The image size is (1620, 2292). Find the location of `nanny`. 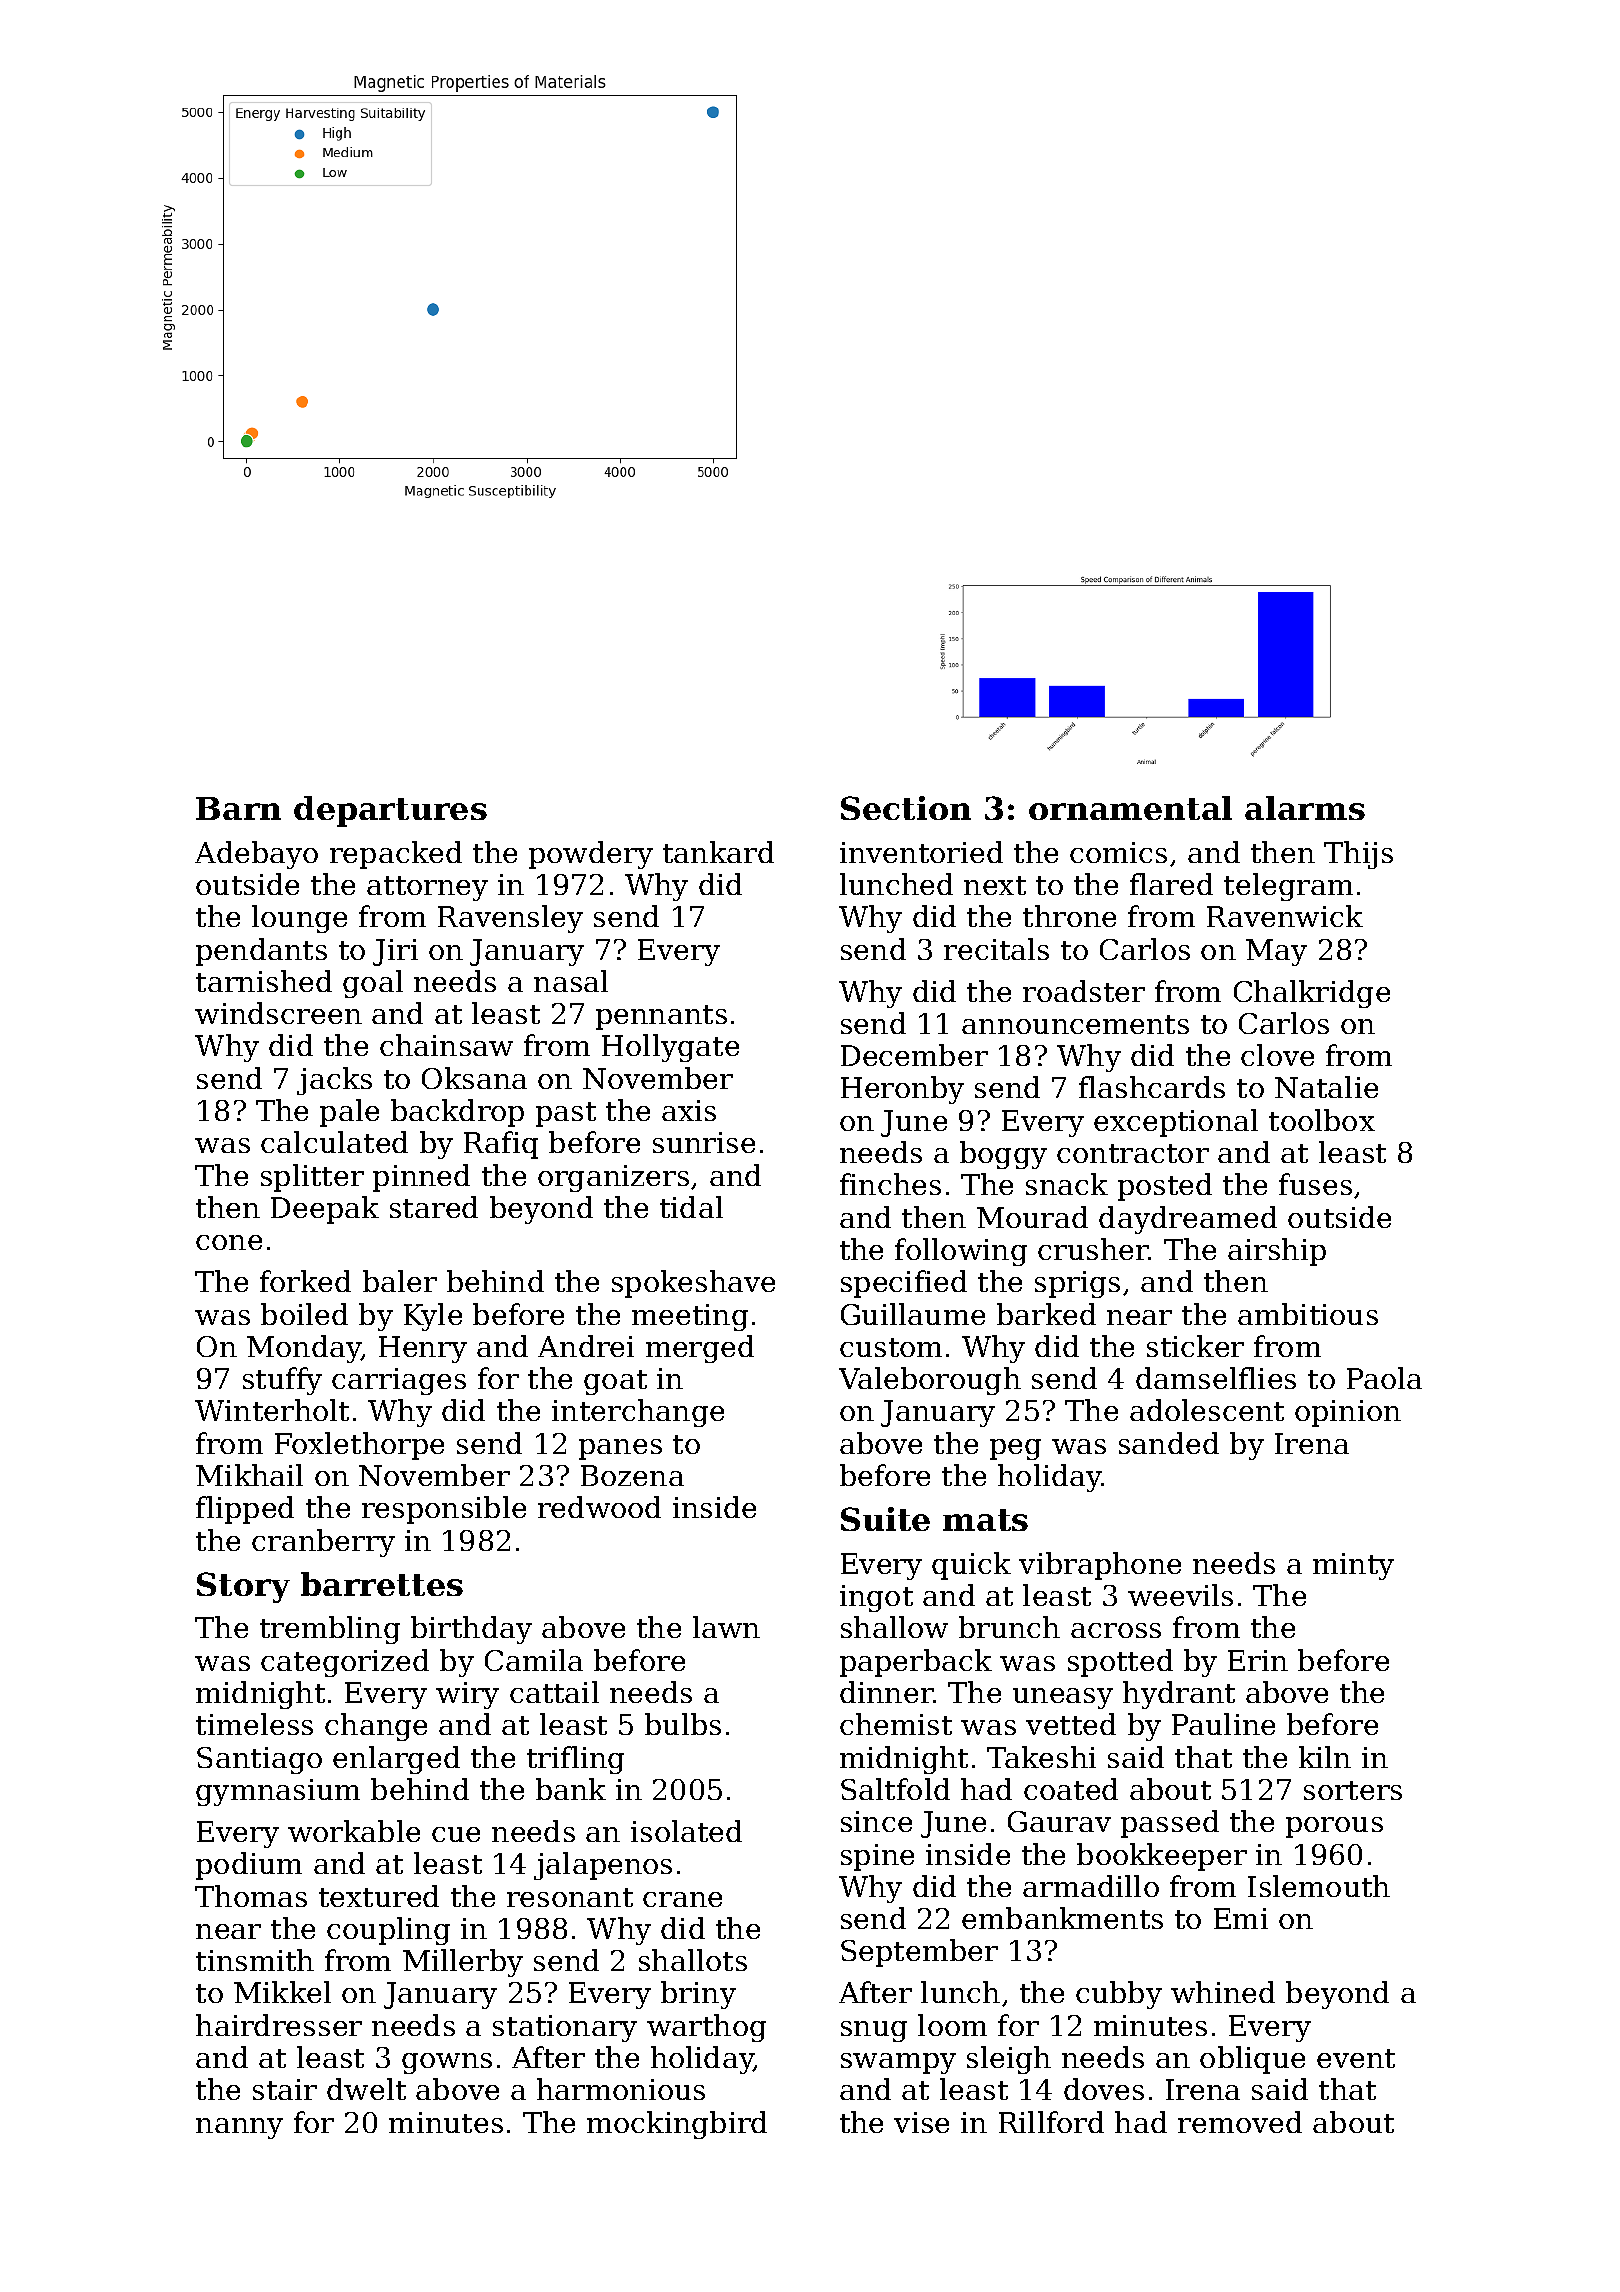

nanny is located at coordinates (239, 2128).
